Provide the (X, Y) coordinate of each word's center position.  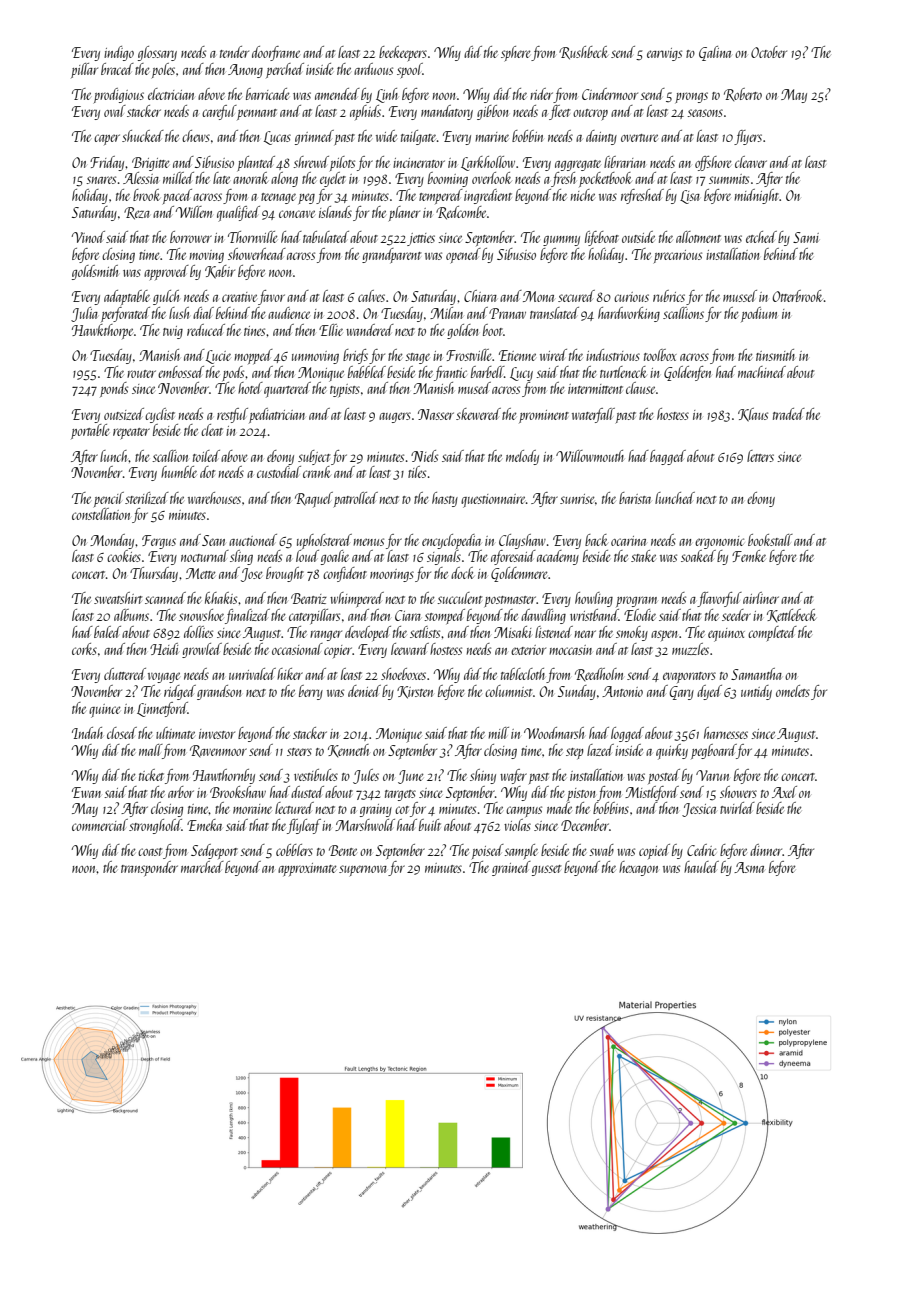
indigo (119, 53)
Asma (749, 867)
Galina (715, 53)
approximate (307, 869)
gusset (546, 870)
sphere (515, 53)
